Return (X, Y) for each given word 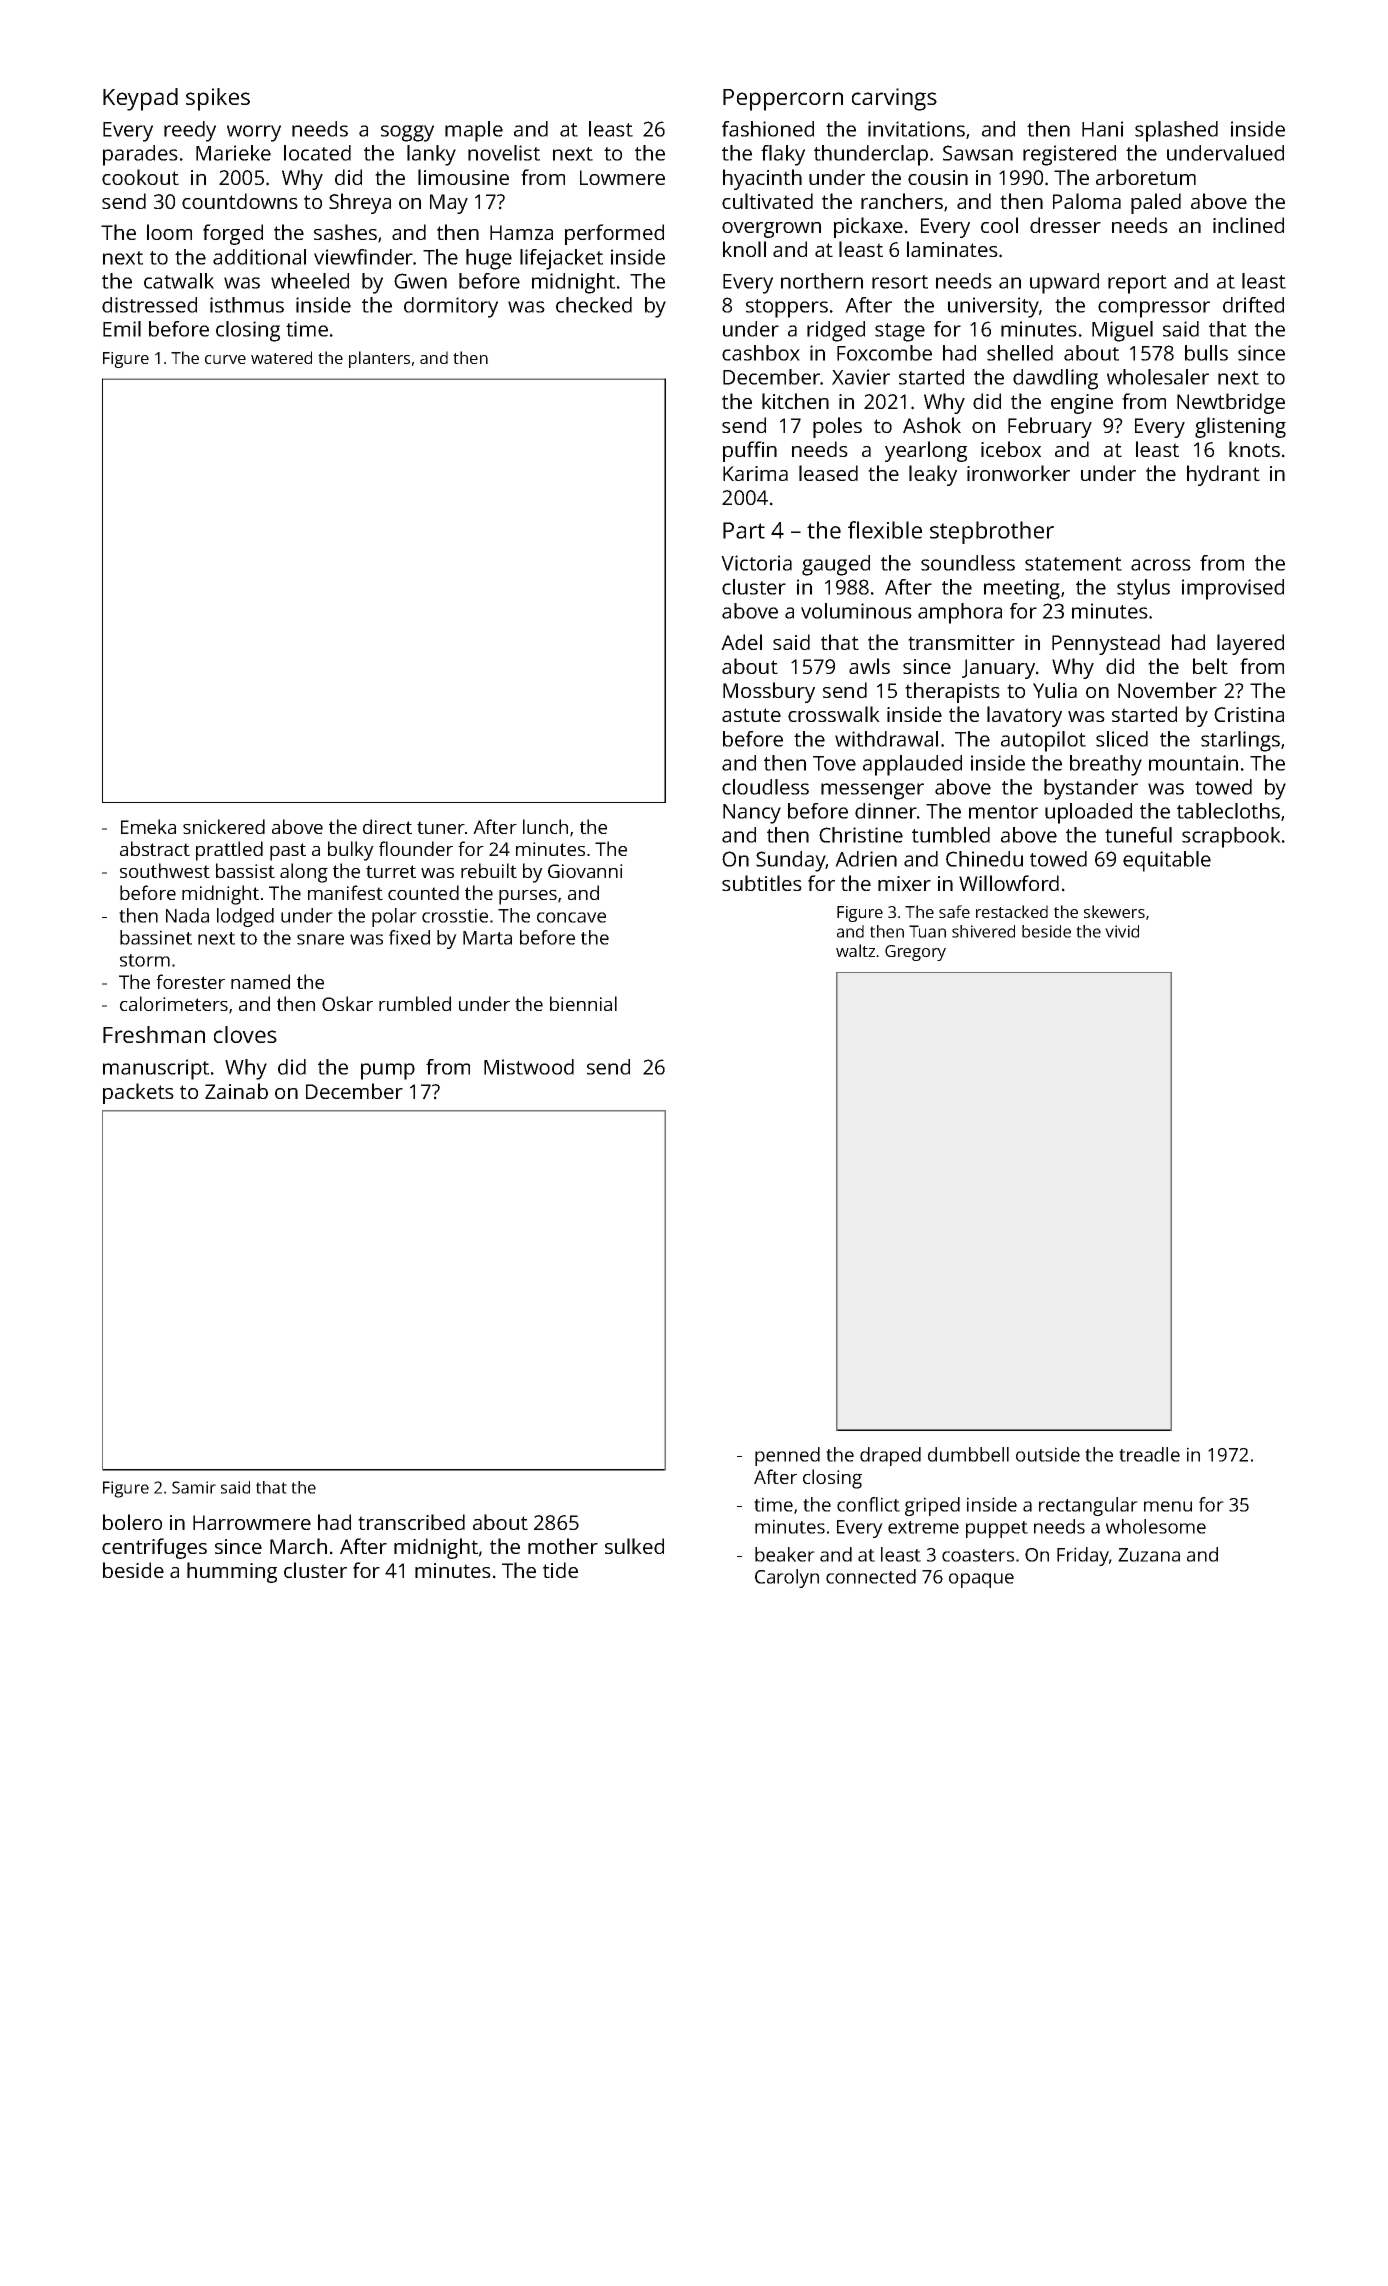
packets (138, 1093)
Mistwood (529, 1067)
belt (1210, 666)
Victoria (756, 563)
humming (232, 1572)
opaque (981, 1580)
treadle (1149, 1454)
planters (379, 359)
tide (560, 1570)
